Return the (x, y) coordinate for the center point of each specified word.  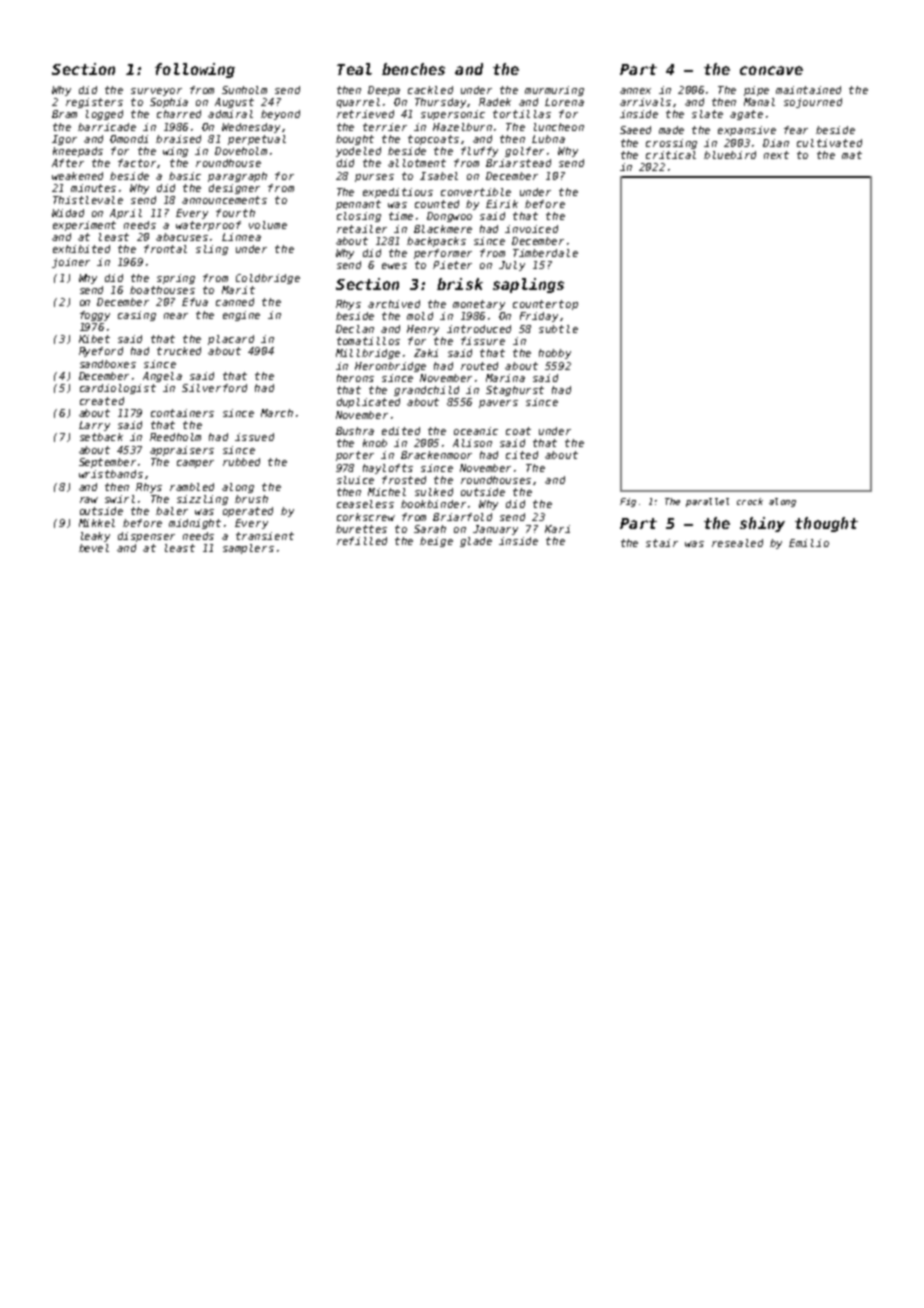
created (102, 401)
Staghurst (515, 391)
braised (178, 139)
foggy (95, 316)
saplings (528, 285)
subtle (558, 329)
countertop (545, 305)
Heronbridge (390, 367)
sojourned (813, 103)
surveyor (156, 92)
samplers (248, 549)
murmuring (554, 91)
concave (771, 70)
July (512, 266)
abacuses (182, 237)
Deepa (384, 91)
